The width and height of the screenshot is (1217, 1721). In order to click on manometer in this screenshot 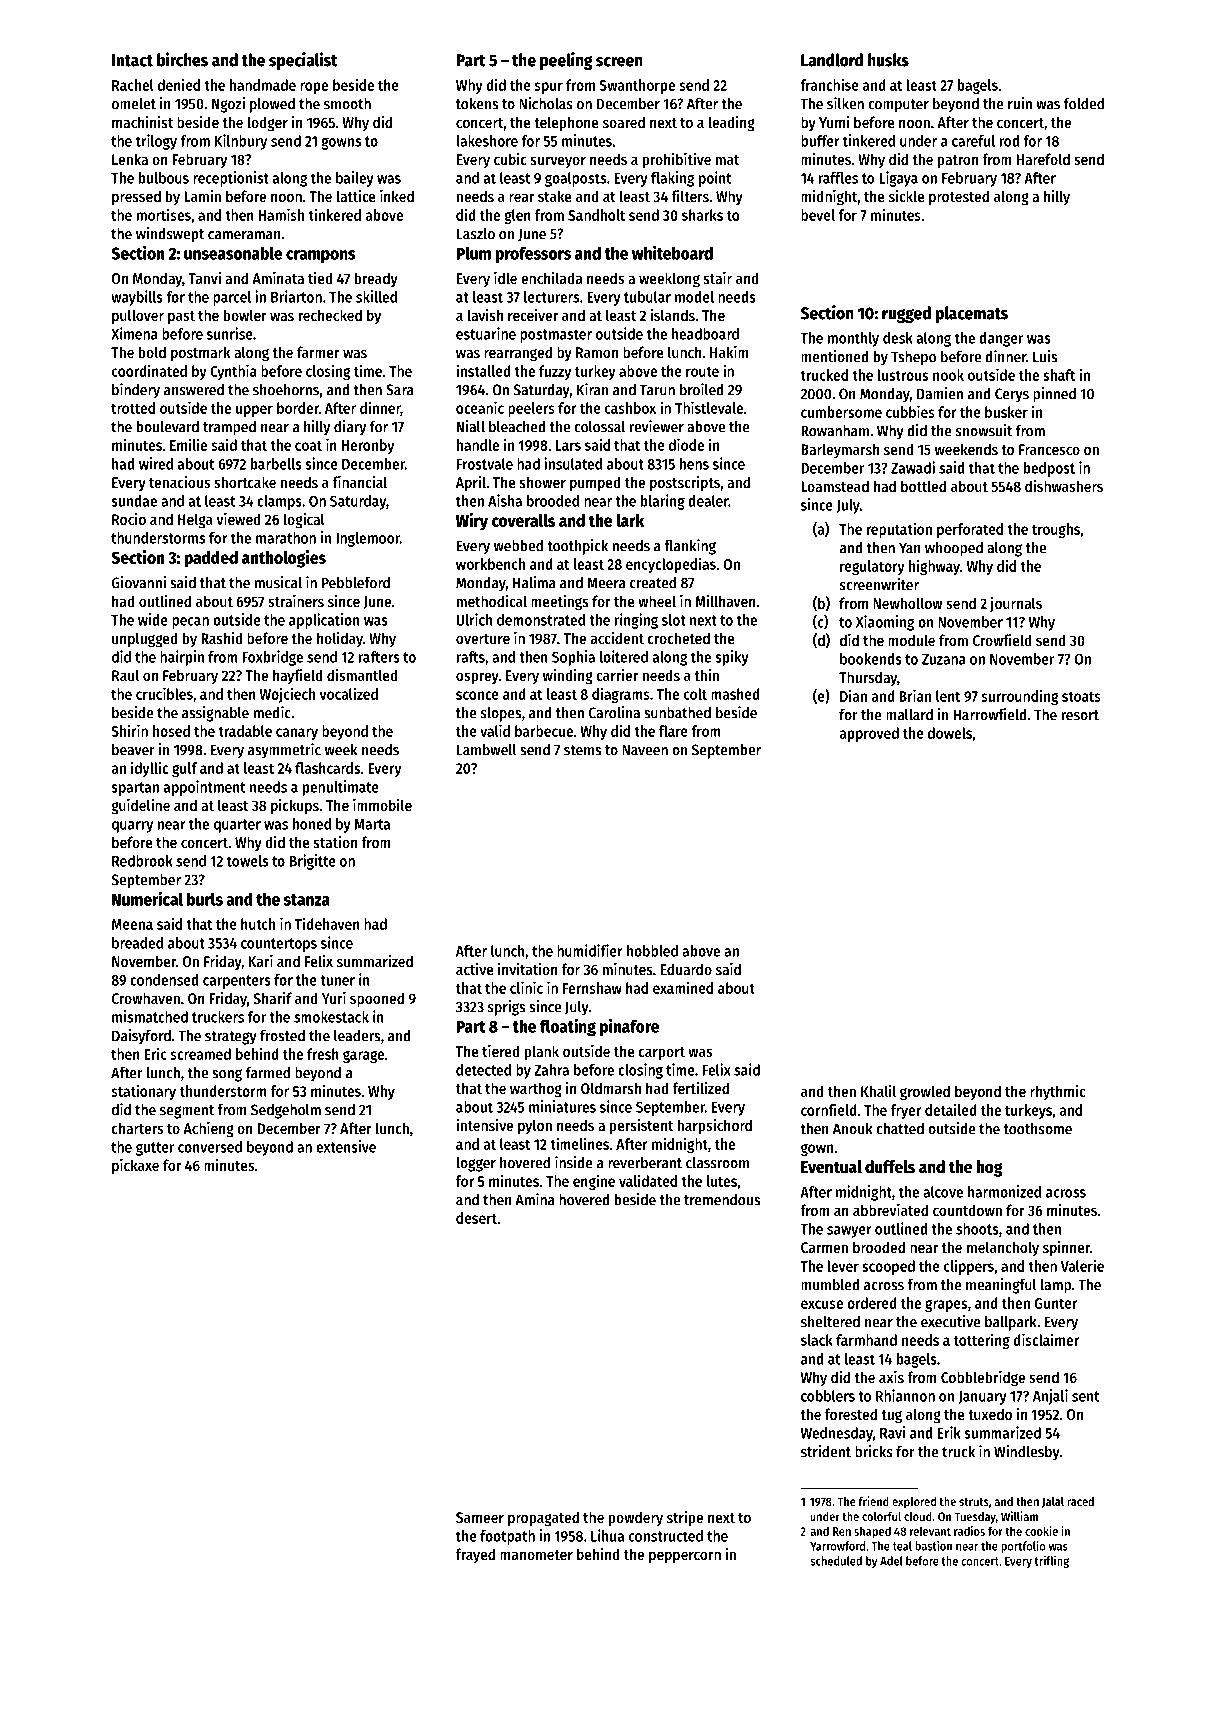, I will do `click(536, 1555)`.
